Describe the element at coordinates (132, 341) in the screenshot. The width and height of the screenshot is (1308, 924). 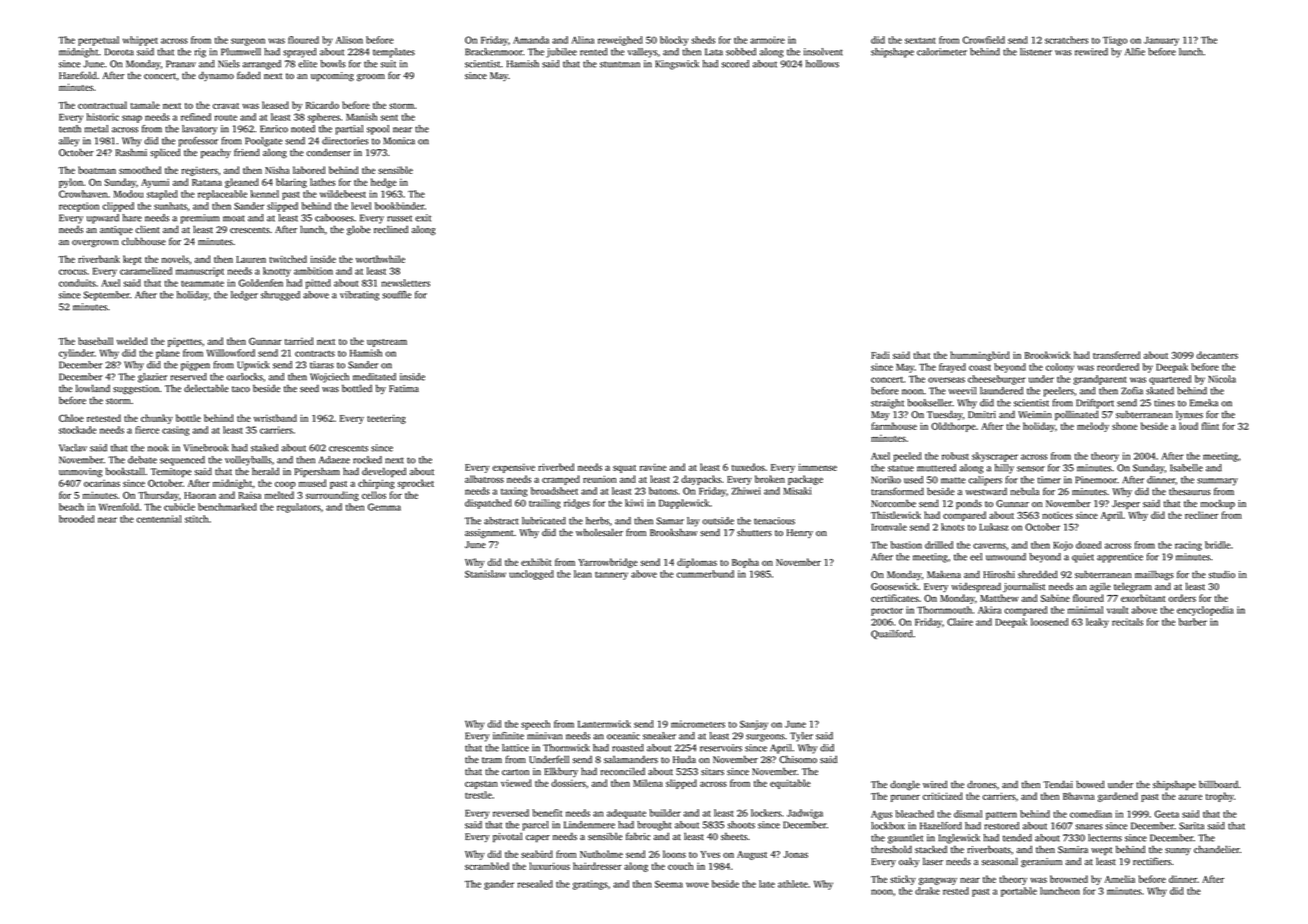
I see `welded` at that location.
